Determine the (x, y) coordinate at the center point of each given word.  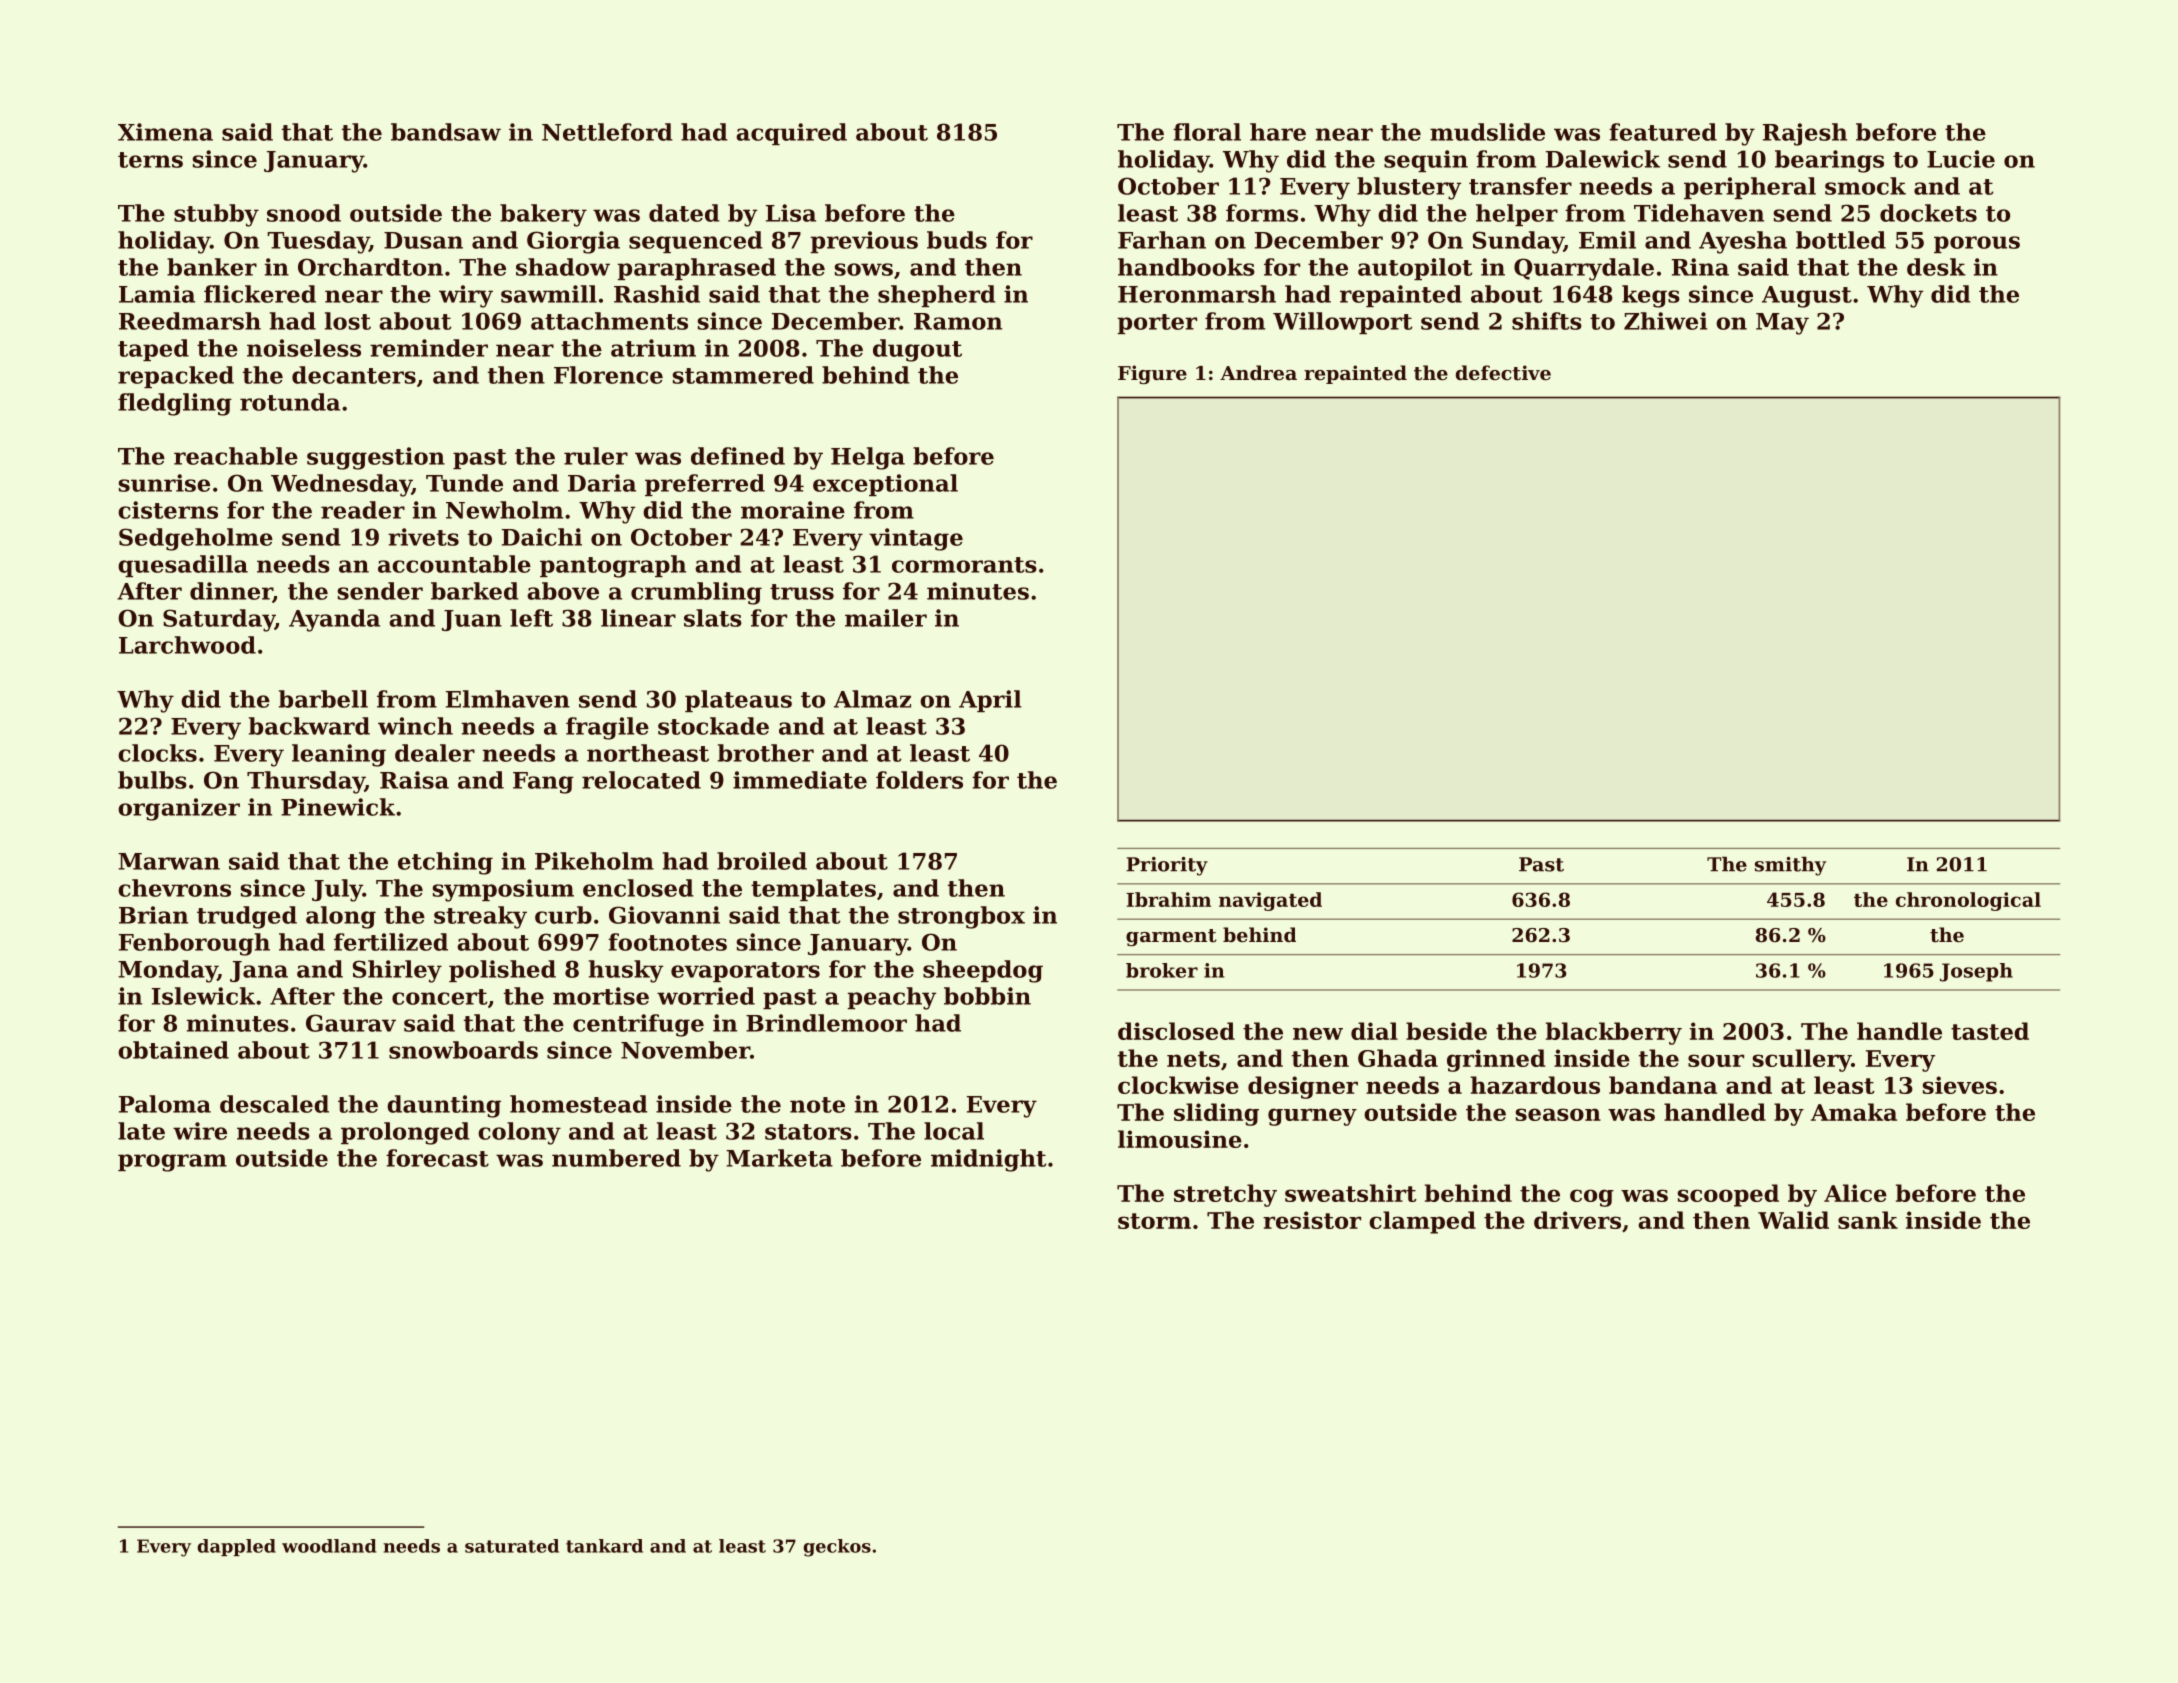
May (1782, 324)
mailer (886, 618)
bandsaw (446, 132)
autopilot (1415, 269)
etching (445, 863)
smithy (1790, 866)
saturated (512, 1546)
